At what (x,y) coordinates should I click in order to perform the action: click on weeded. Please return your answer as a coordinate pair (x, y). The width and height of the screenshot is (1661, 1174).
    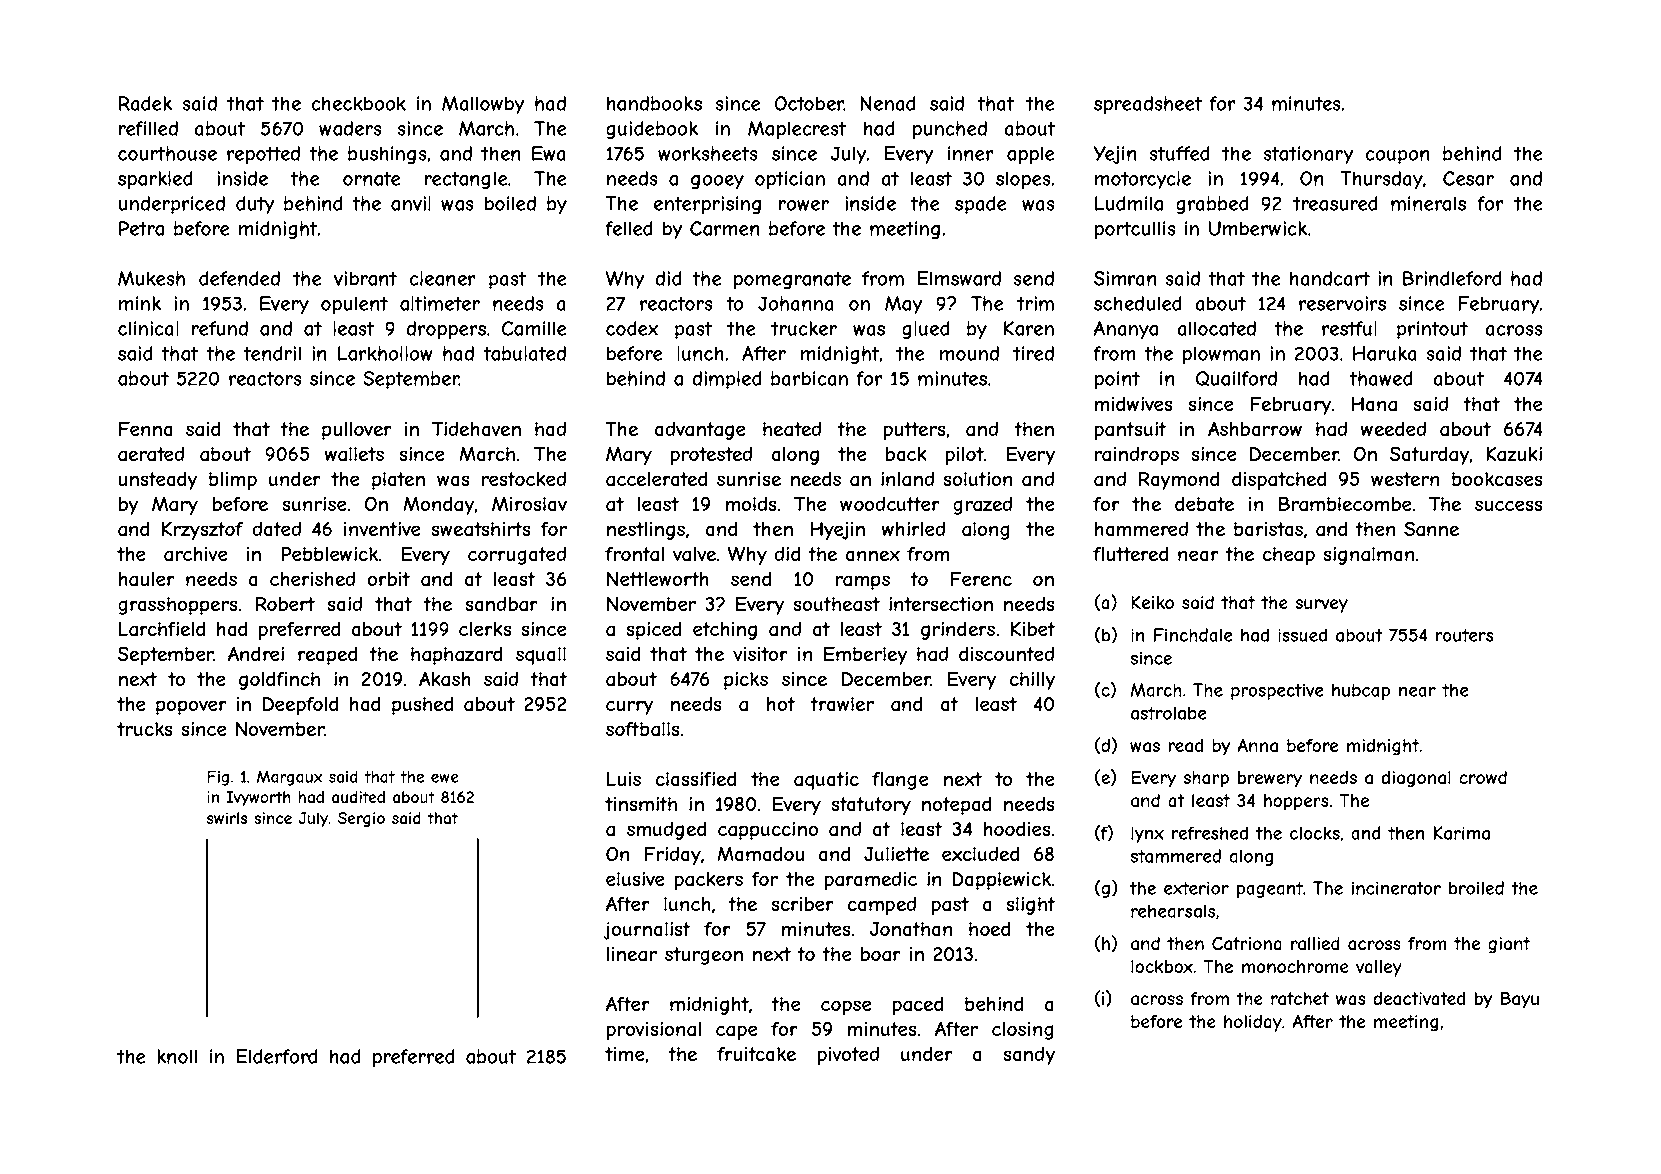
    Looking at the image, I should click on (1393, 429).
